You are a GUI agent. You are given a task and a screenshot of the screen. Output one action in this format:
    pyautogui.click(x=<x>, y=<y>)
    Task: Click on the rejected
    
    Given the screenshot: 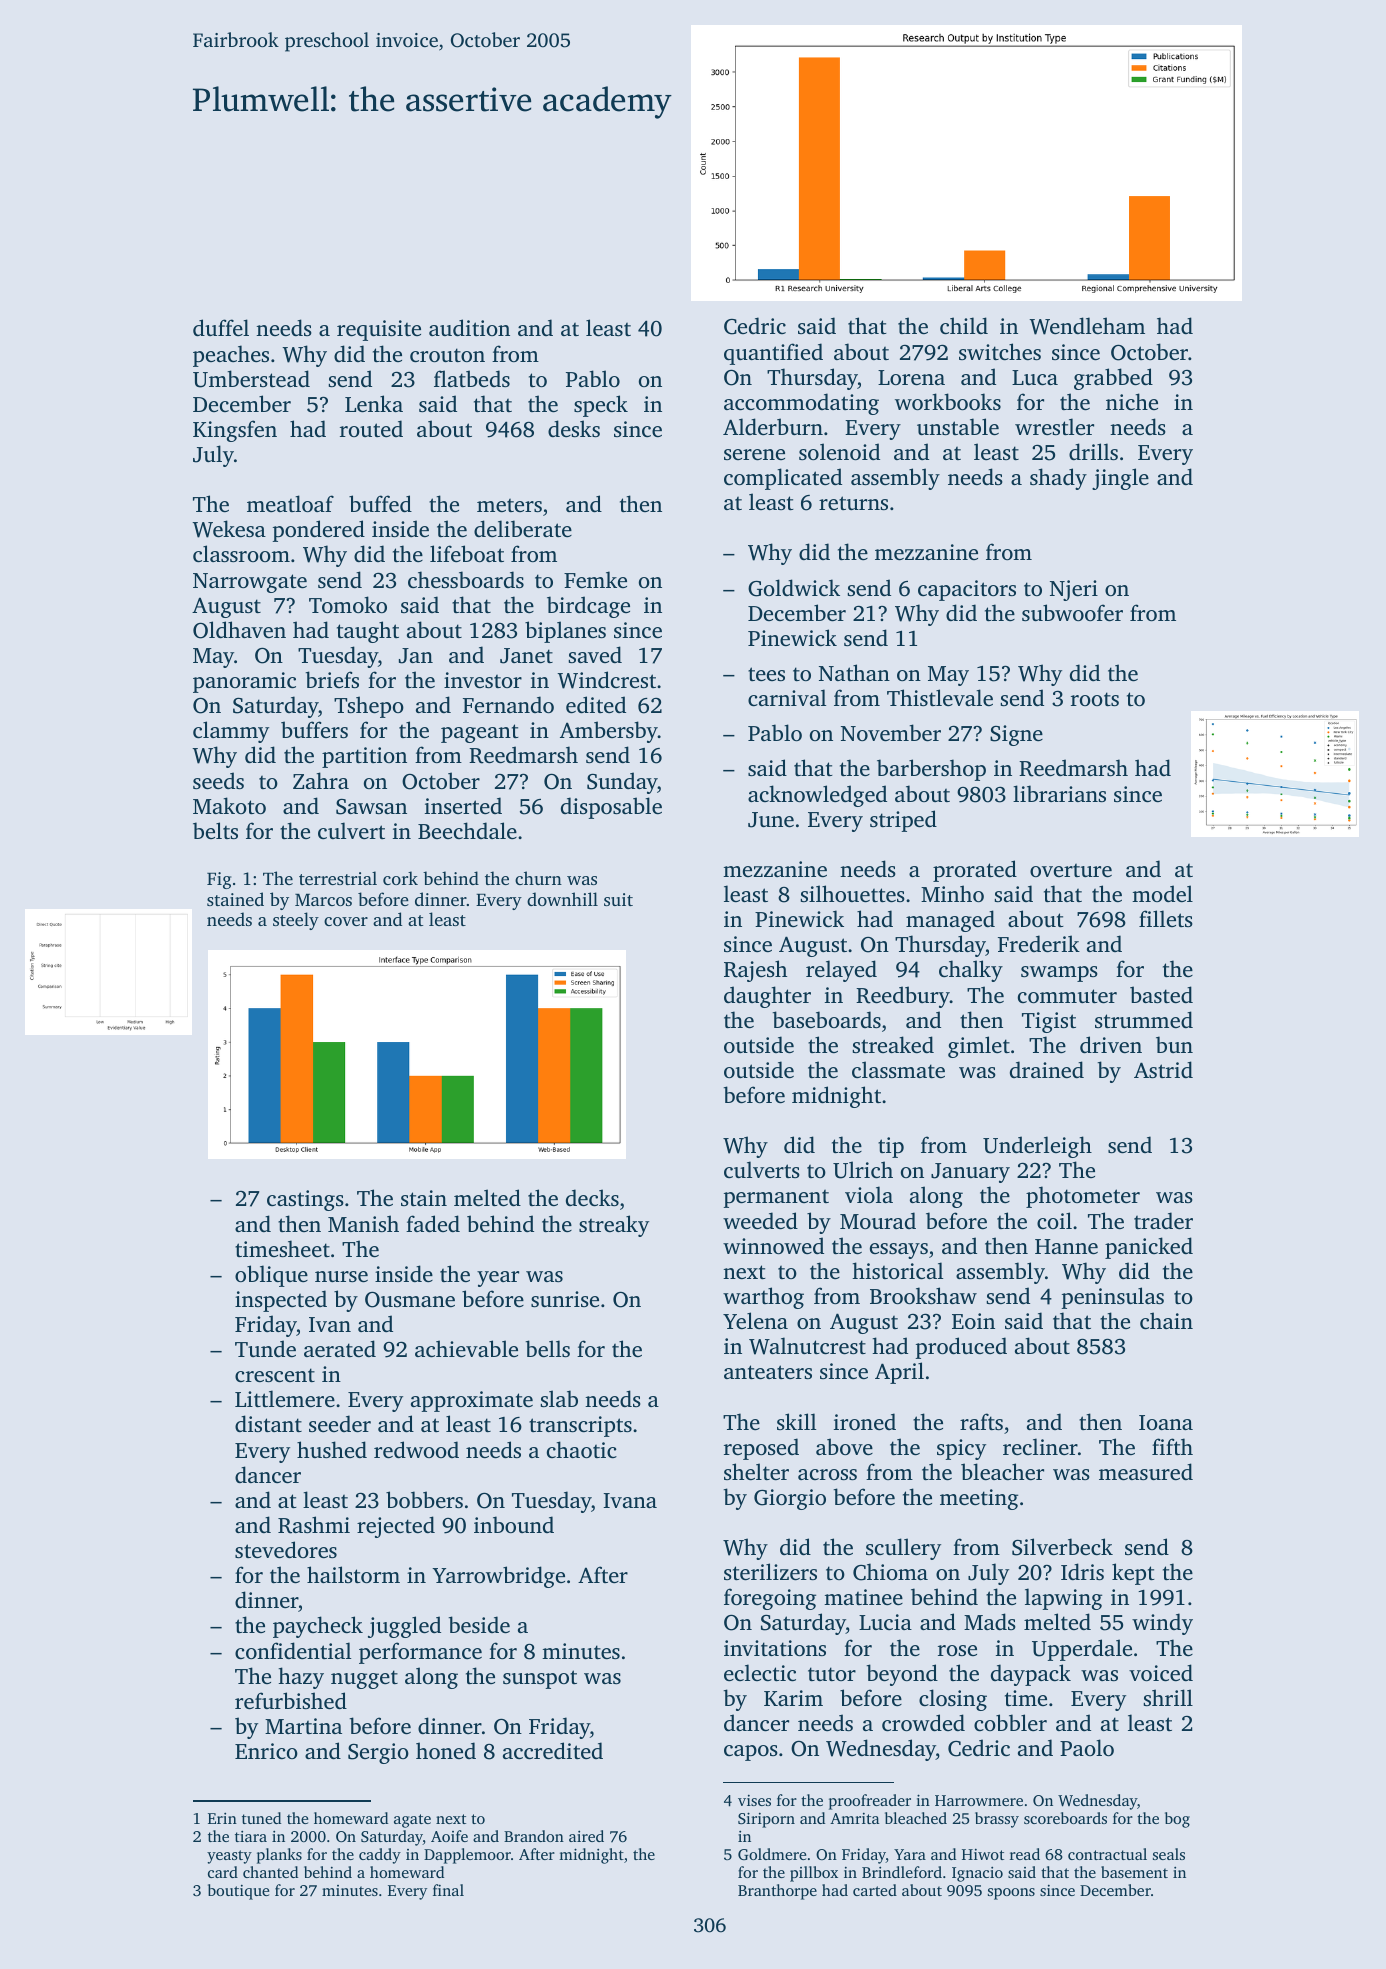 What is the action you would take?
    pyautogui.click(x=396, y=1527)
